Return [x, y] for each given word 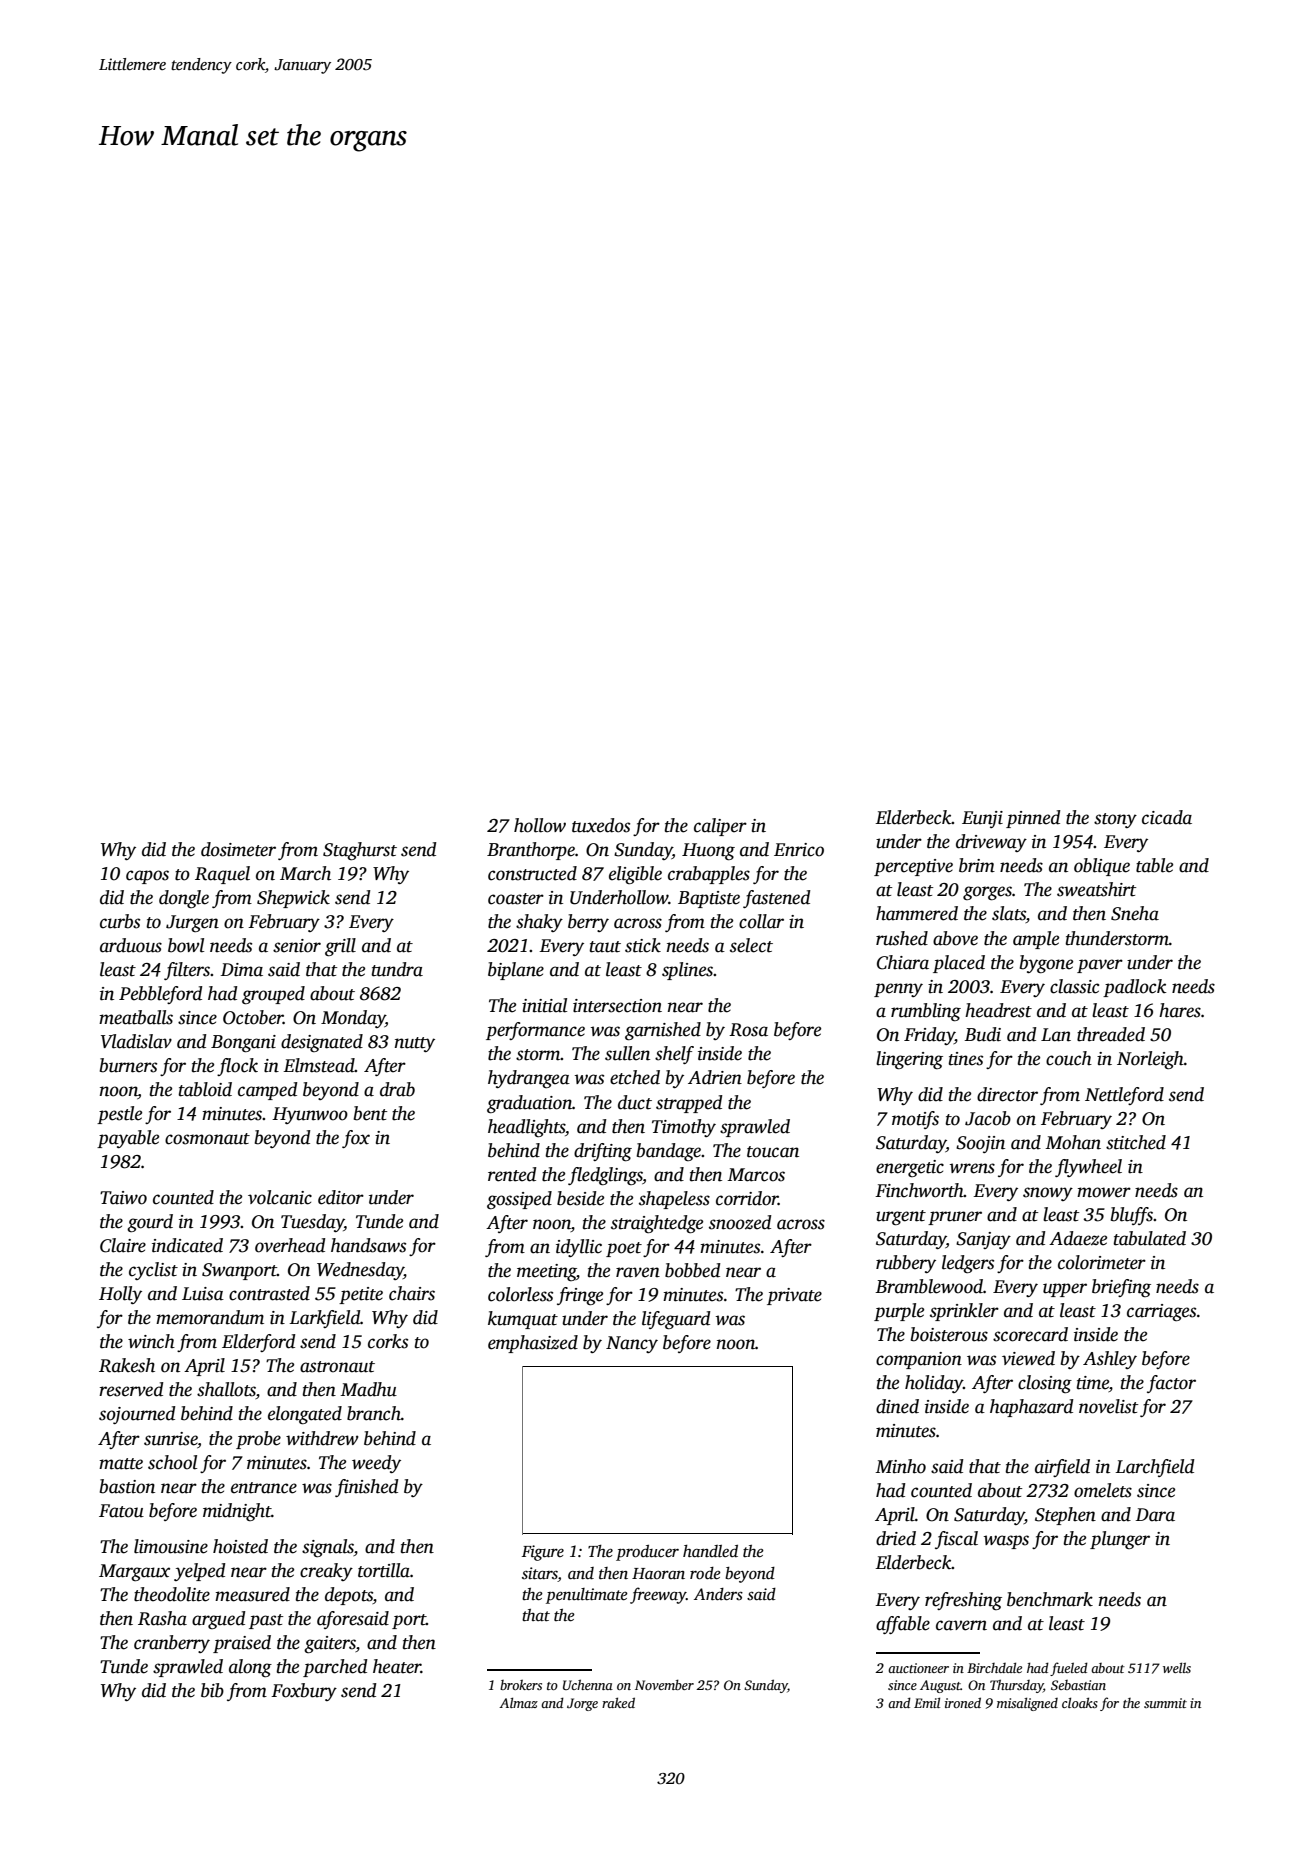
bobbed [693, 1270]
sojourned [137, 1415]
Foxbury [304, 1692]
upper [1065, 1290]
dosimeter [238, 849]
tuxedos [601, 825]
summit [1165, 1703]
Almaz [518, 1702]
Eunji [982, 819]
